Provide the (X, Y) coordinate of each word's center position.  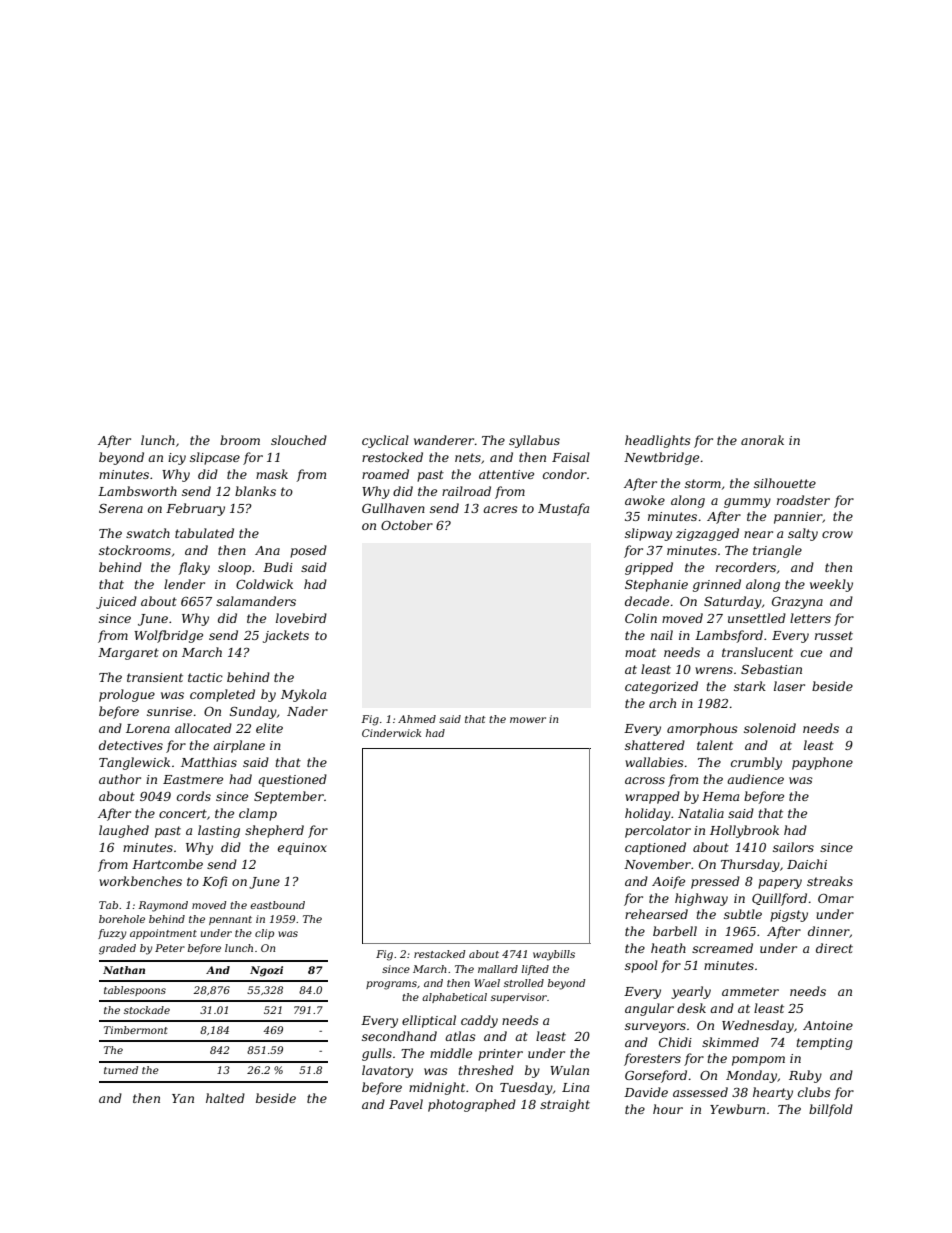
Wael (487, 983)
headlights (658, 441)
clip (264, 934)
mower (528, 720)
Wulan (569, 1070)
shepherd (274, 831)
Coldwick (264, 584)
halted (225, 1098)
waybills (554, 955)
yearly (691, 992)
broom (240, 440)
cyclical (385, 441)
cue (811, 653)
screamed (722, 948)
